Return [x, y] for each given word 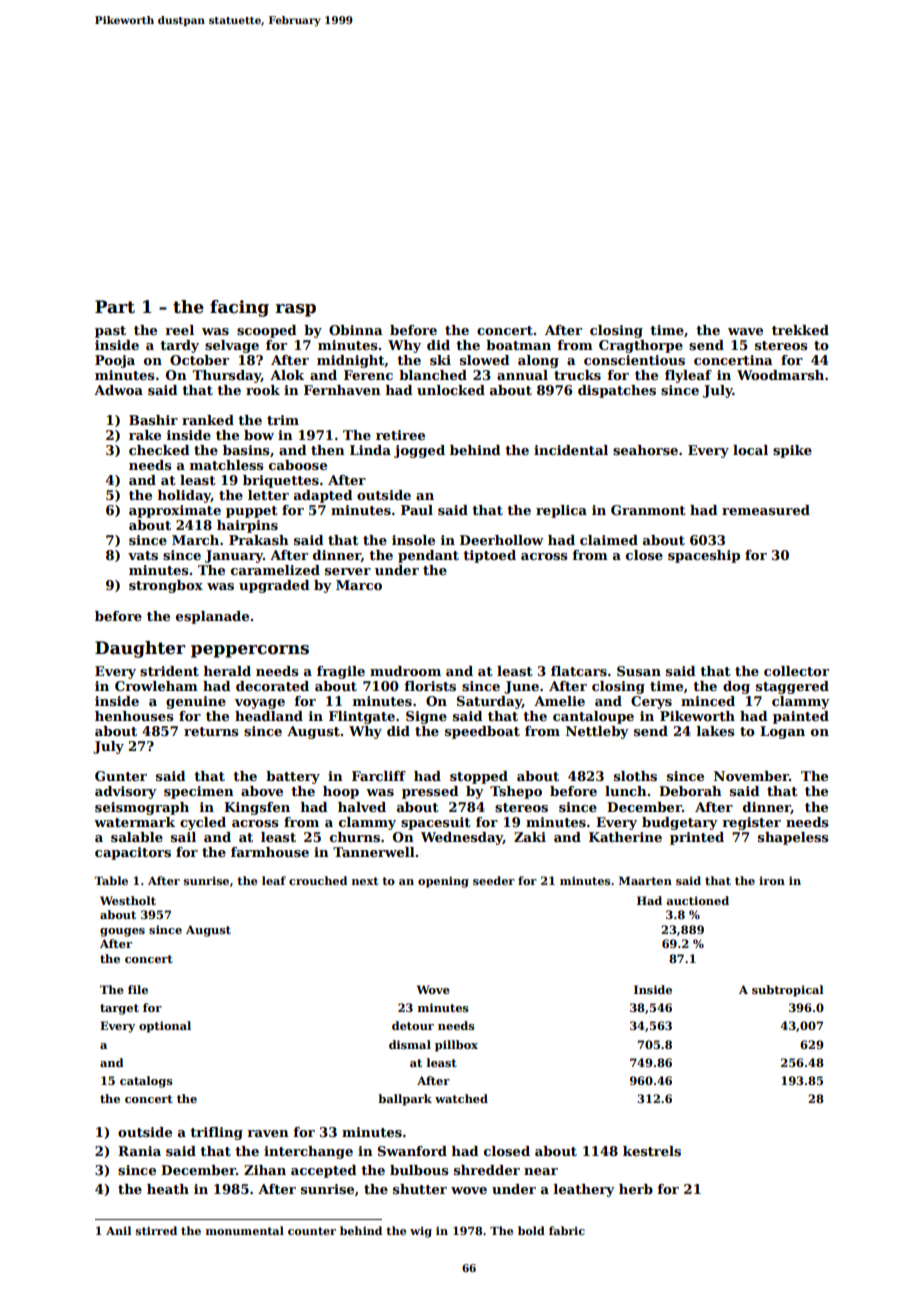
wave [745, 331]
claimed [609, 540]
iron [772, 880]
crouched [318, 880]
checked [159, 450]
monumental [245, 1230]
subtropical [788, 991]
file [138, 989]
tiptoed [489, 556]
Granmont [648, 510]
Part [115, 307]
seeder [494, 880]
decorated [272, 686]
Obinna [356, 330]
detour [413, 1025]
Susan [639, 671]
